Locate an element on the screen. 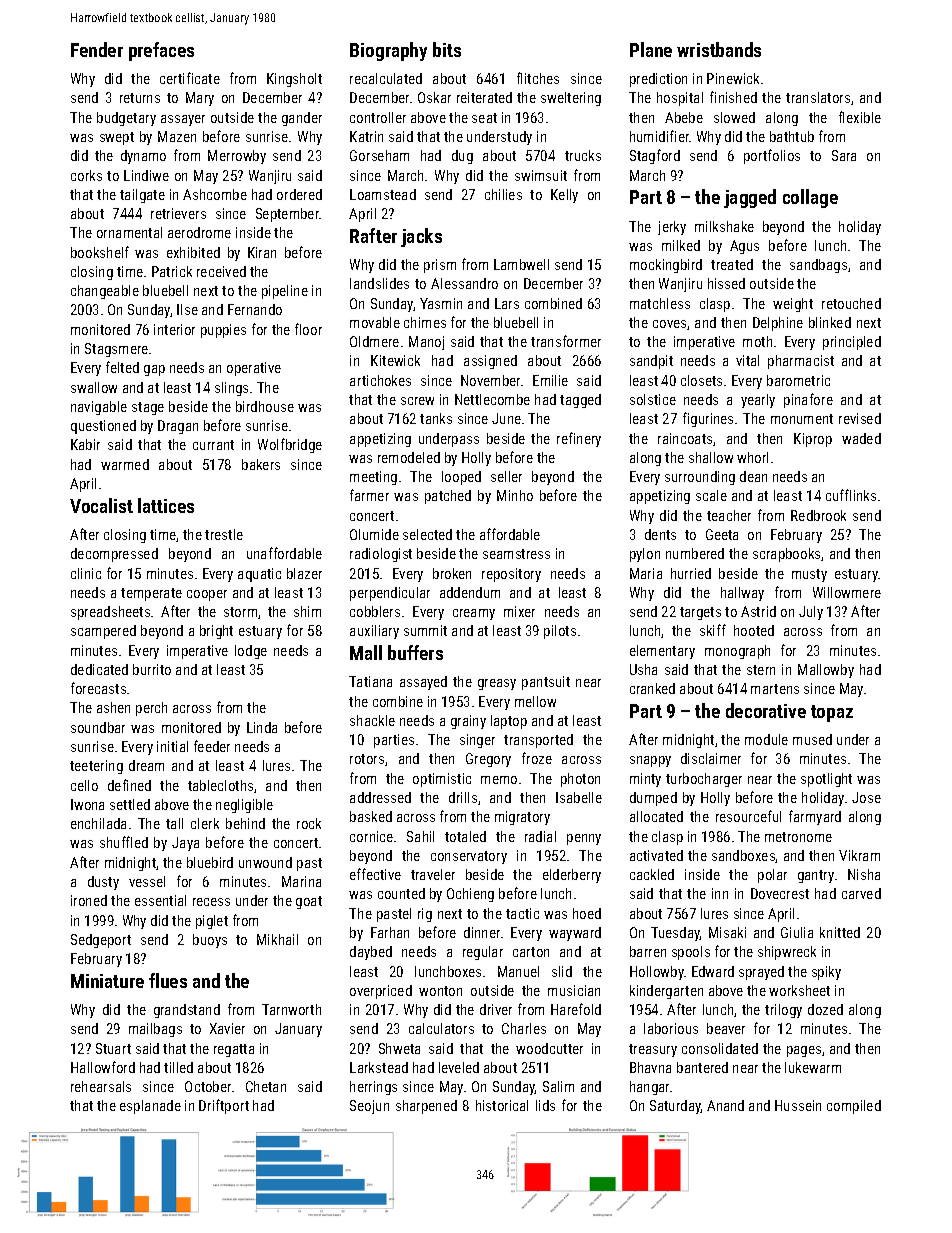 The height and width of the screenshot is (1233, 952). moth is located at coordinates (757, 341).
